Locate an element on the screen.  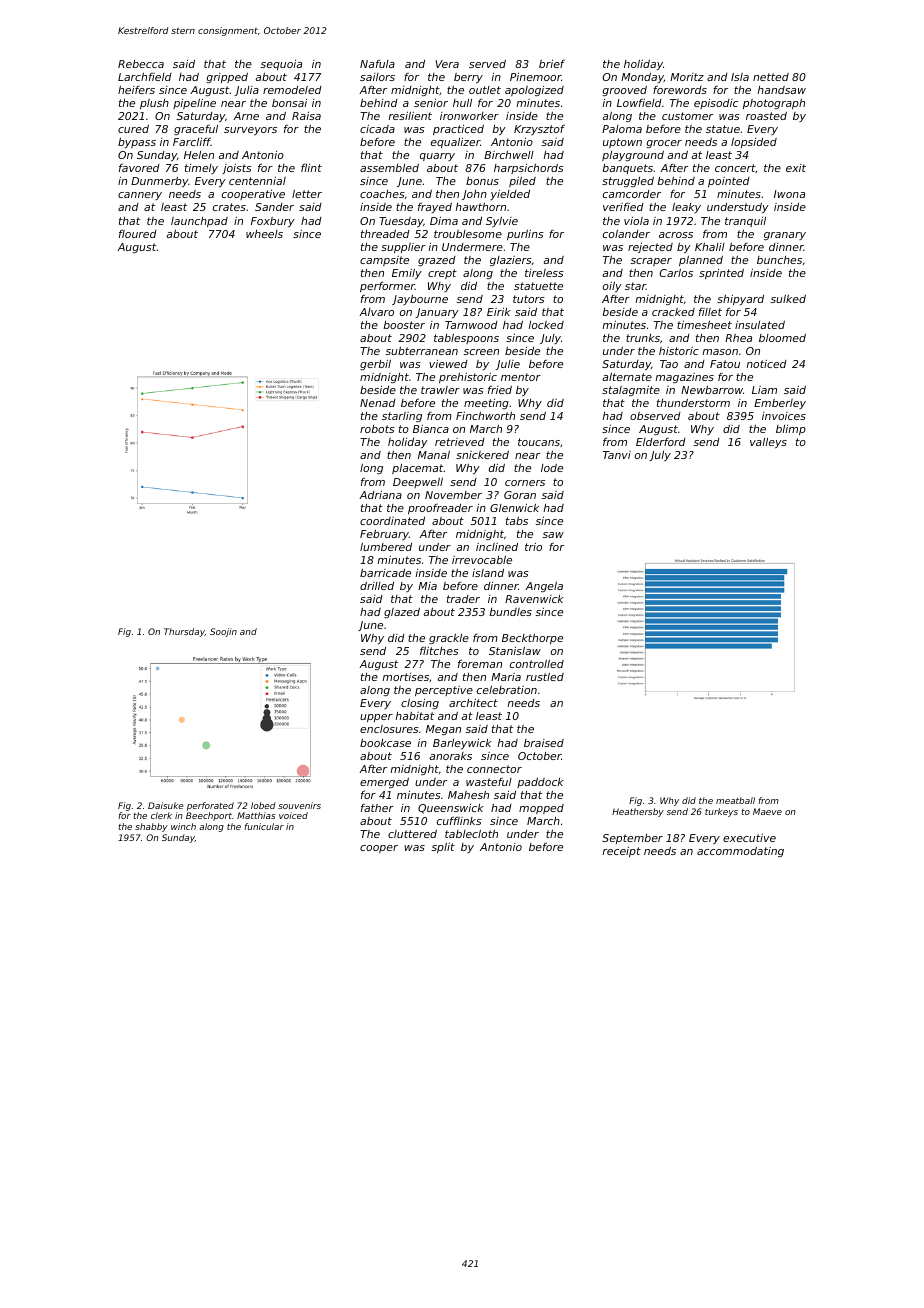
netted is located at coordinates (771, 77).
